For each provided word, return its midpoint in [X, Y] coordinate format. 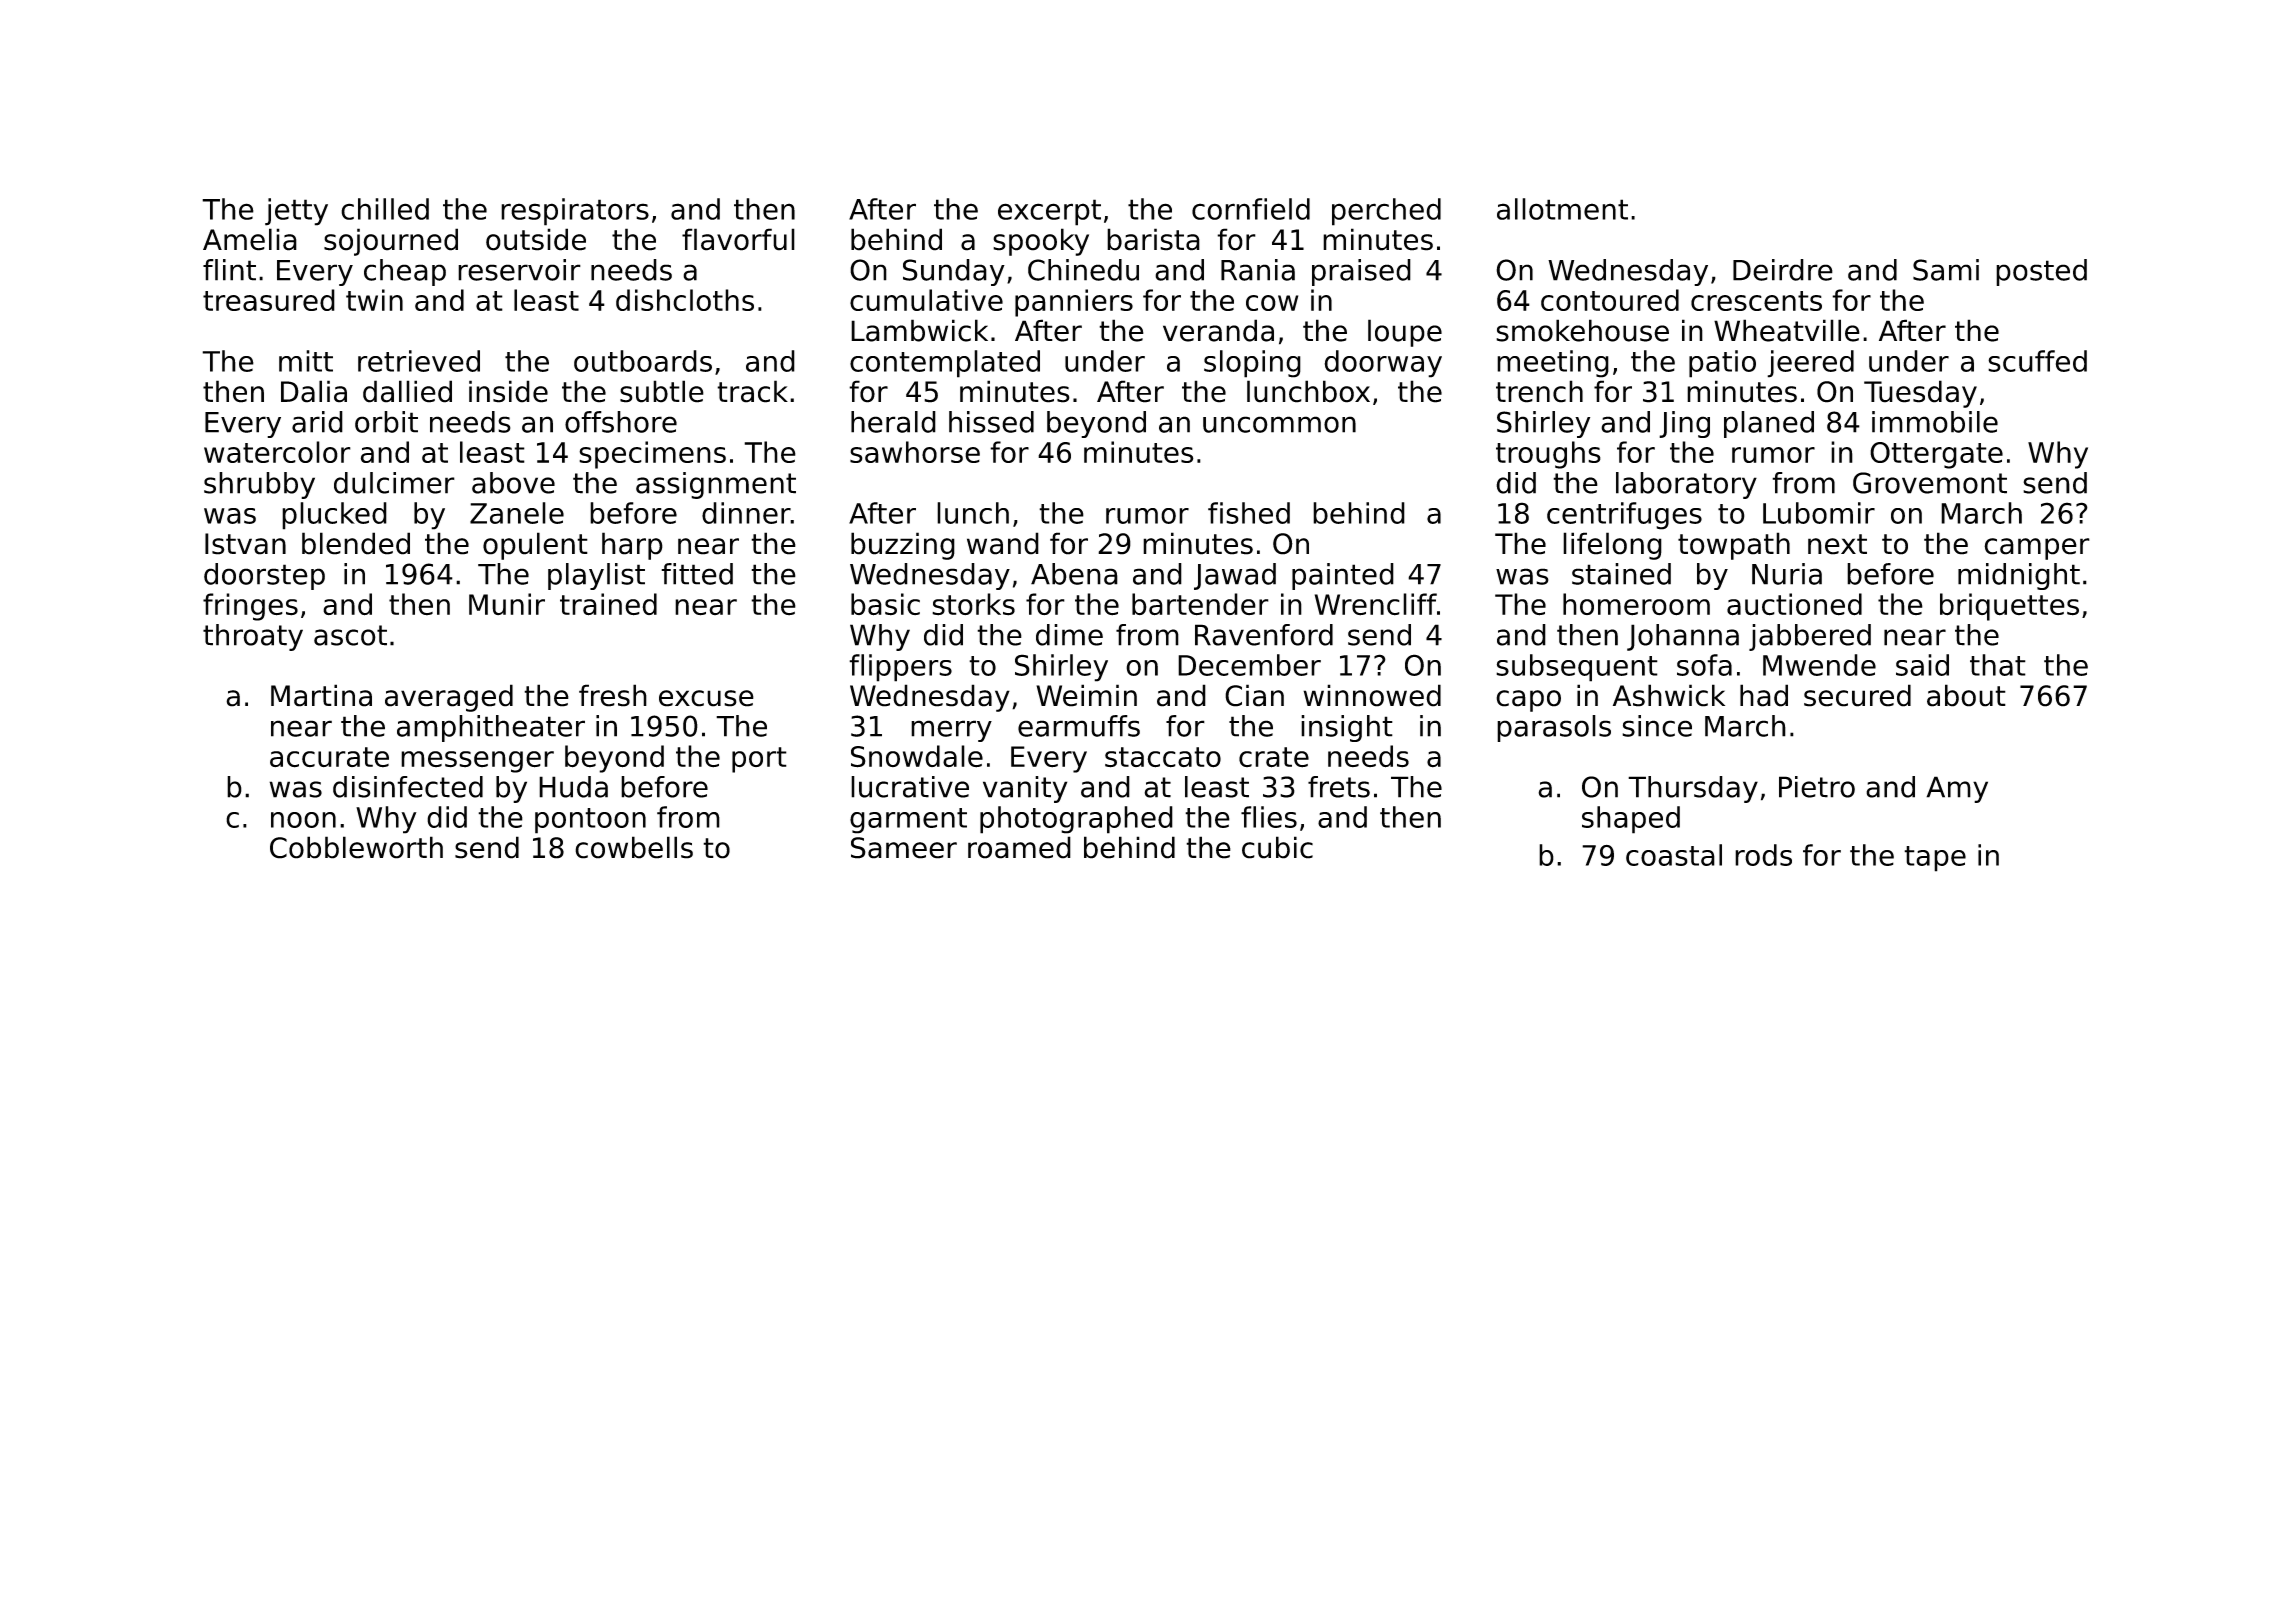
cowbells [634, 847]
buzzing [903, 546]
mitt [306, 361]
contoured [1610, 300]
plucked [334, 516]
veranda [1218, 330]
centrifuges [1624, 516]
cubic [1277, 847]
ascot [350, 635]
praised [1361, 272]
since [1657, 726]
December [1249, 665]
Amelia [250, 239]
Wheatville [1787, 330]
